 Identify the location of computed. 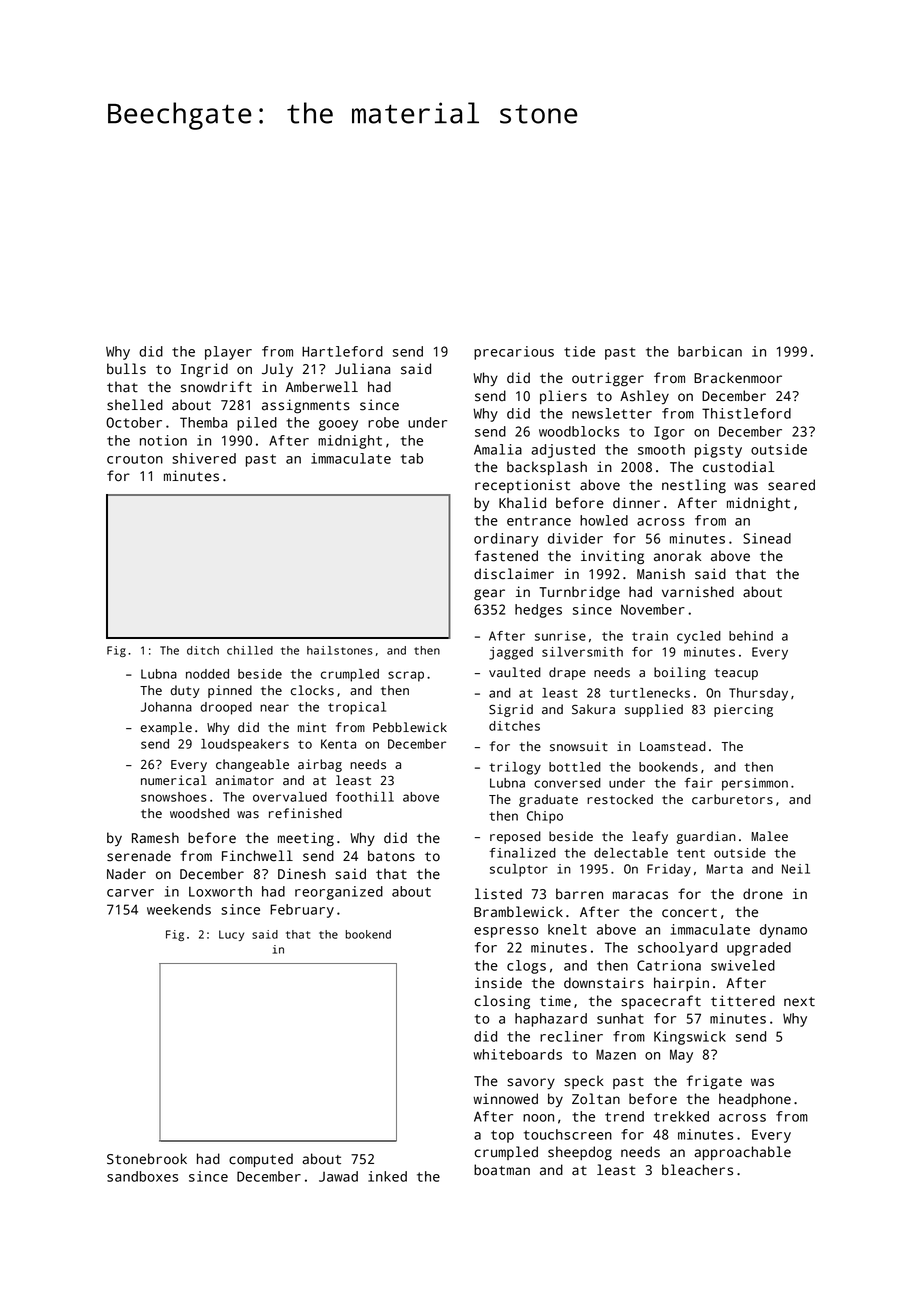
(261, 1160).
